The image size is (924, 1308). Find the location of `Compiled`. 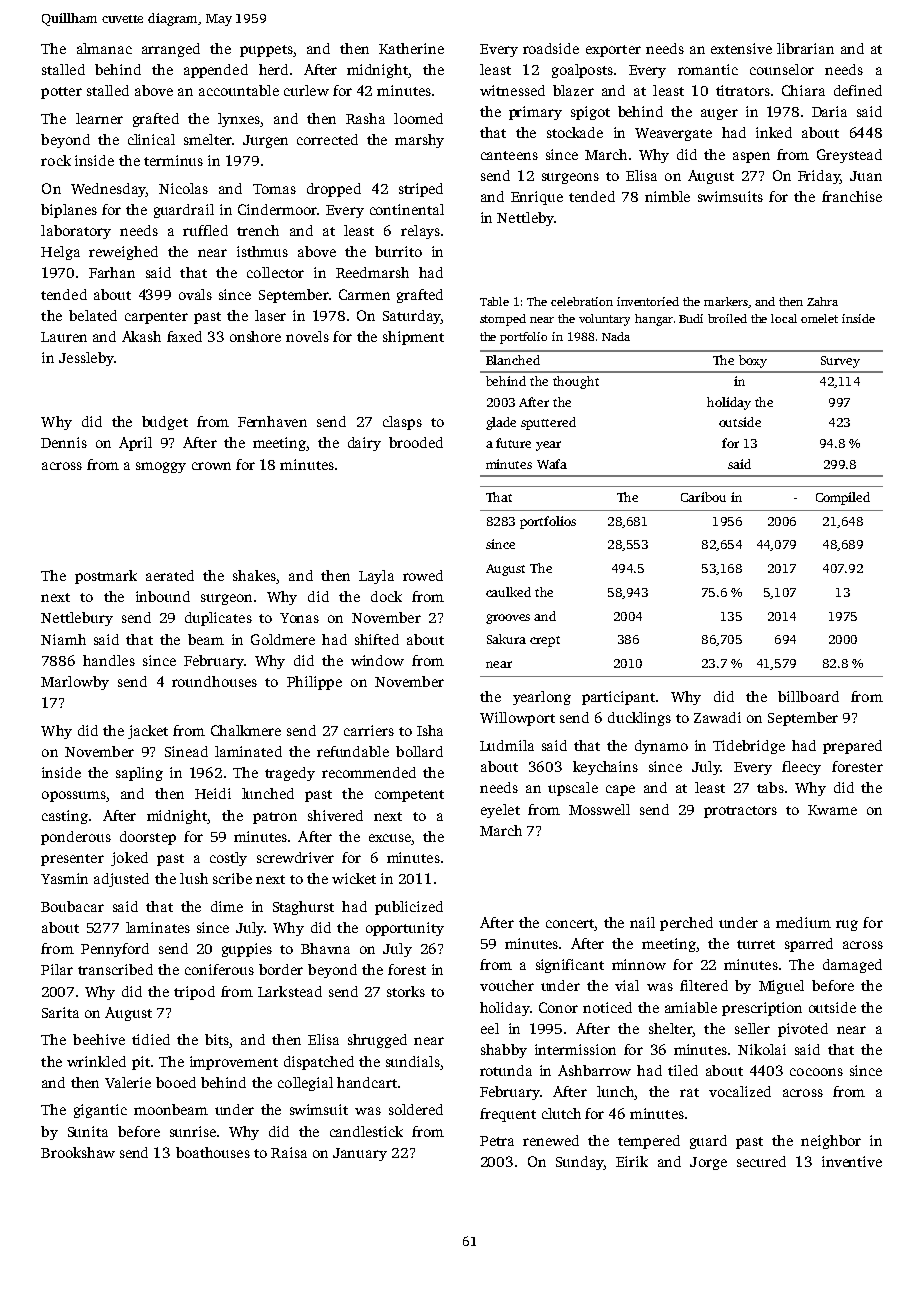

Compiled is located at coordinates (843, 498).
